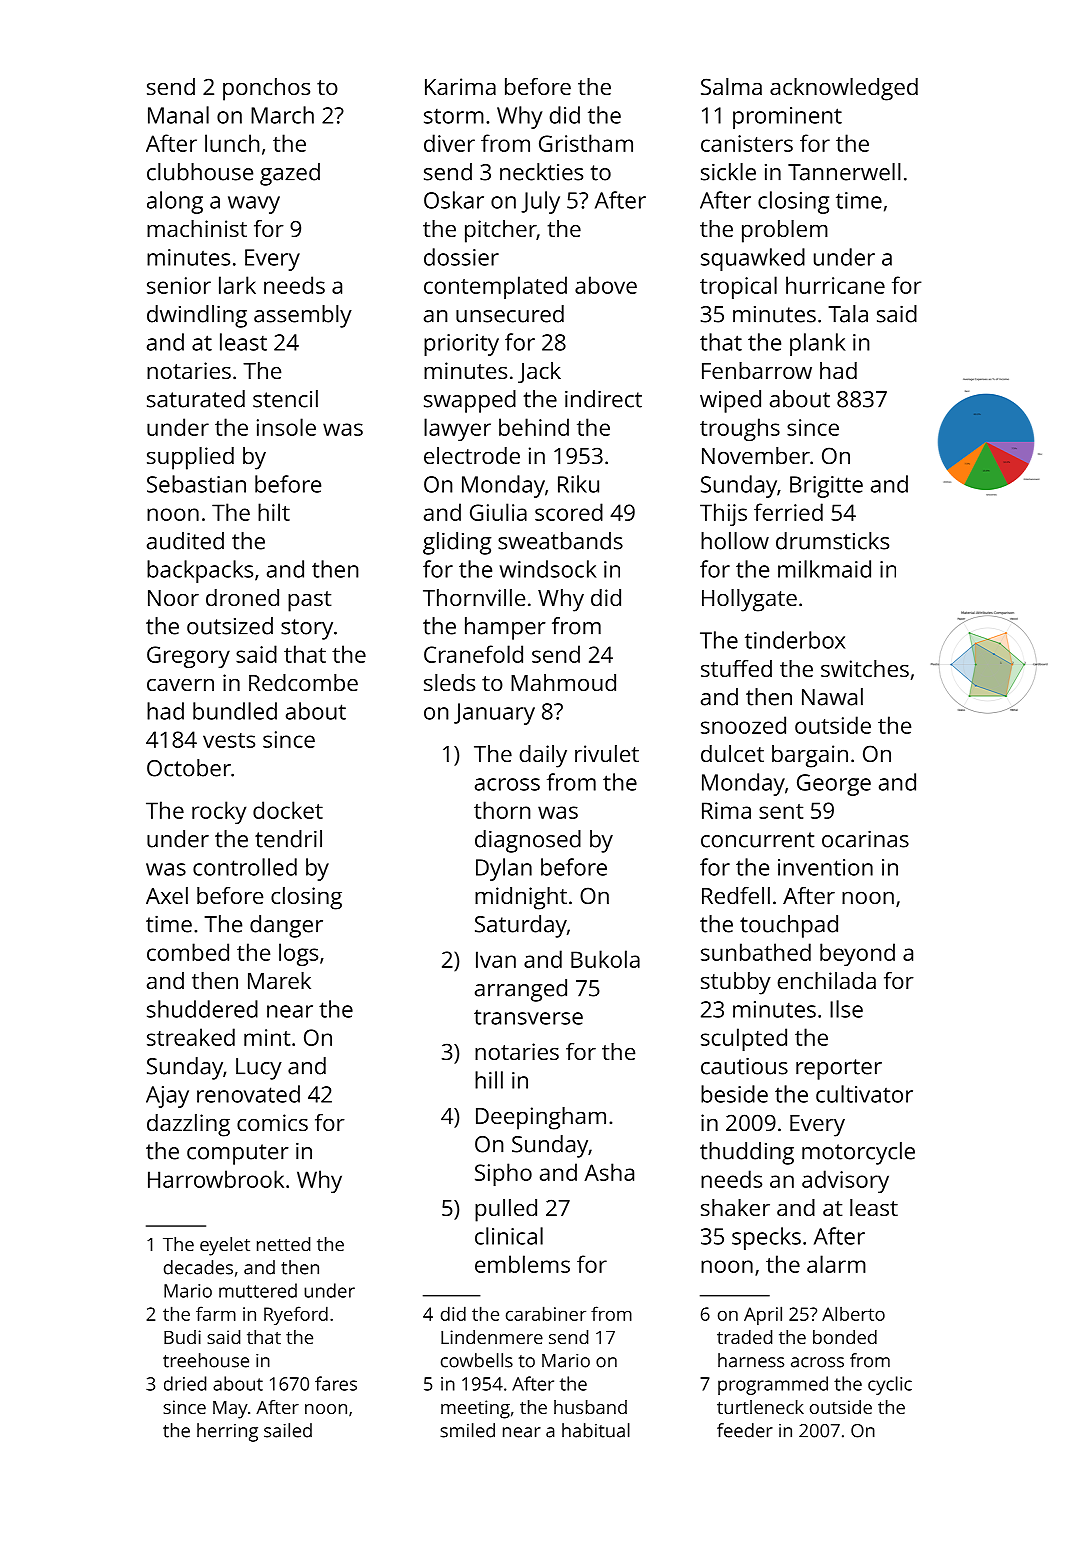 The width and height of the screenshot is (1069, 1548). I want to click on above, so click(606, 285).
